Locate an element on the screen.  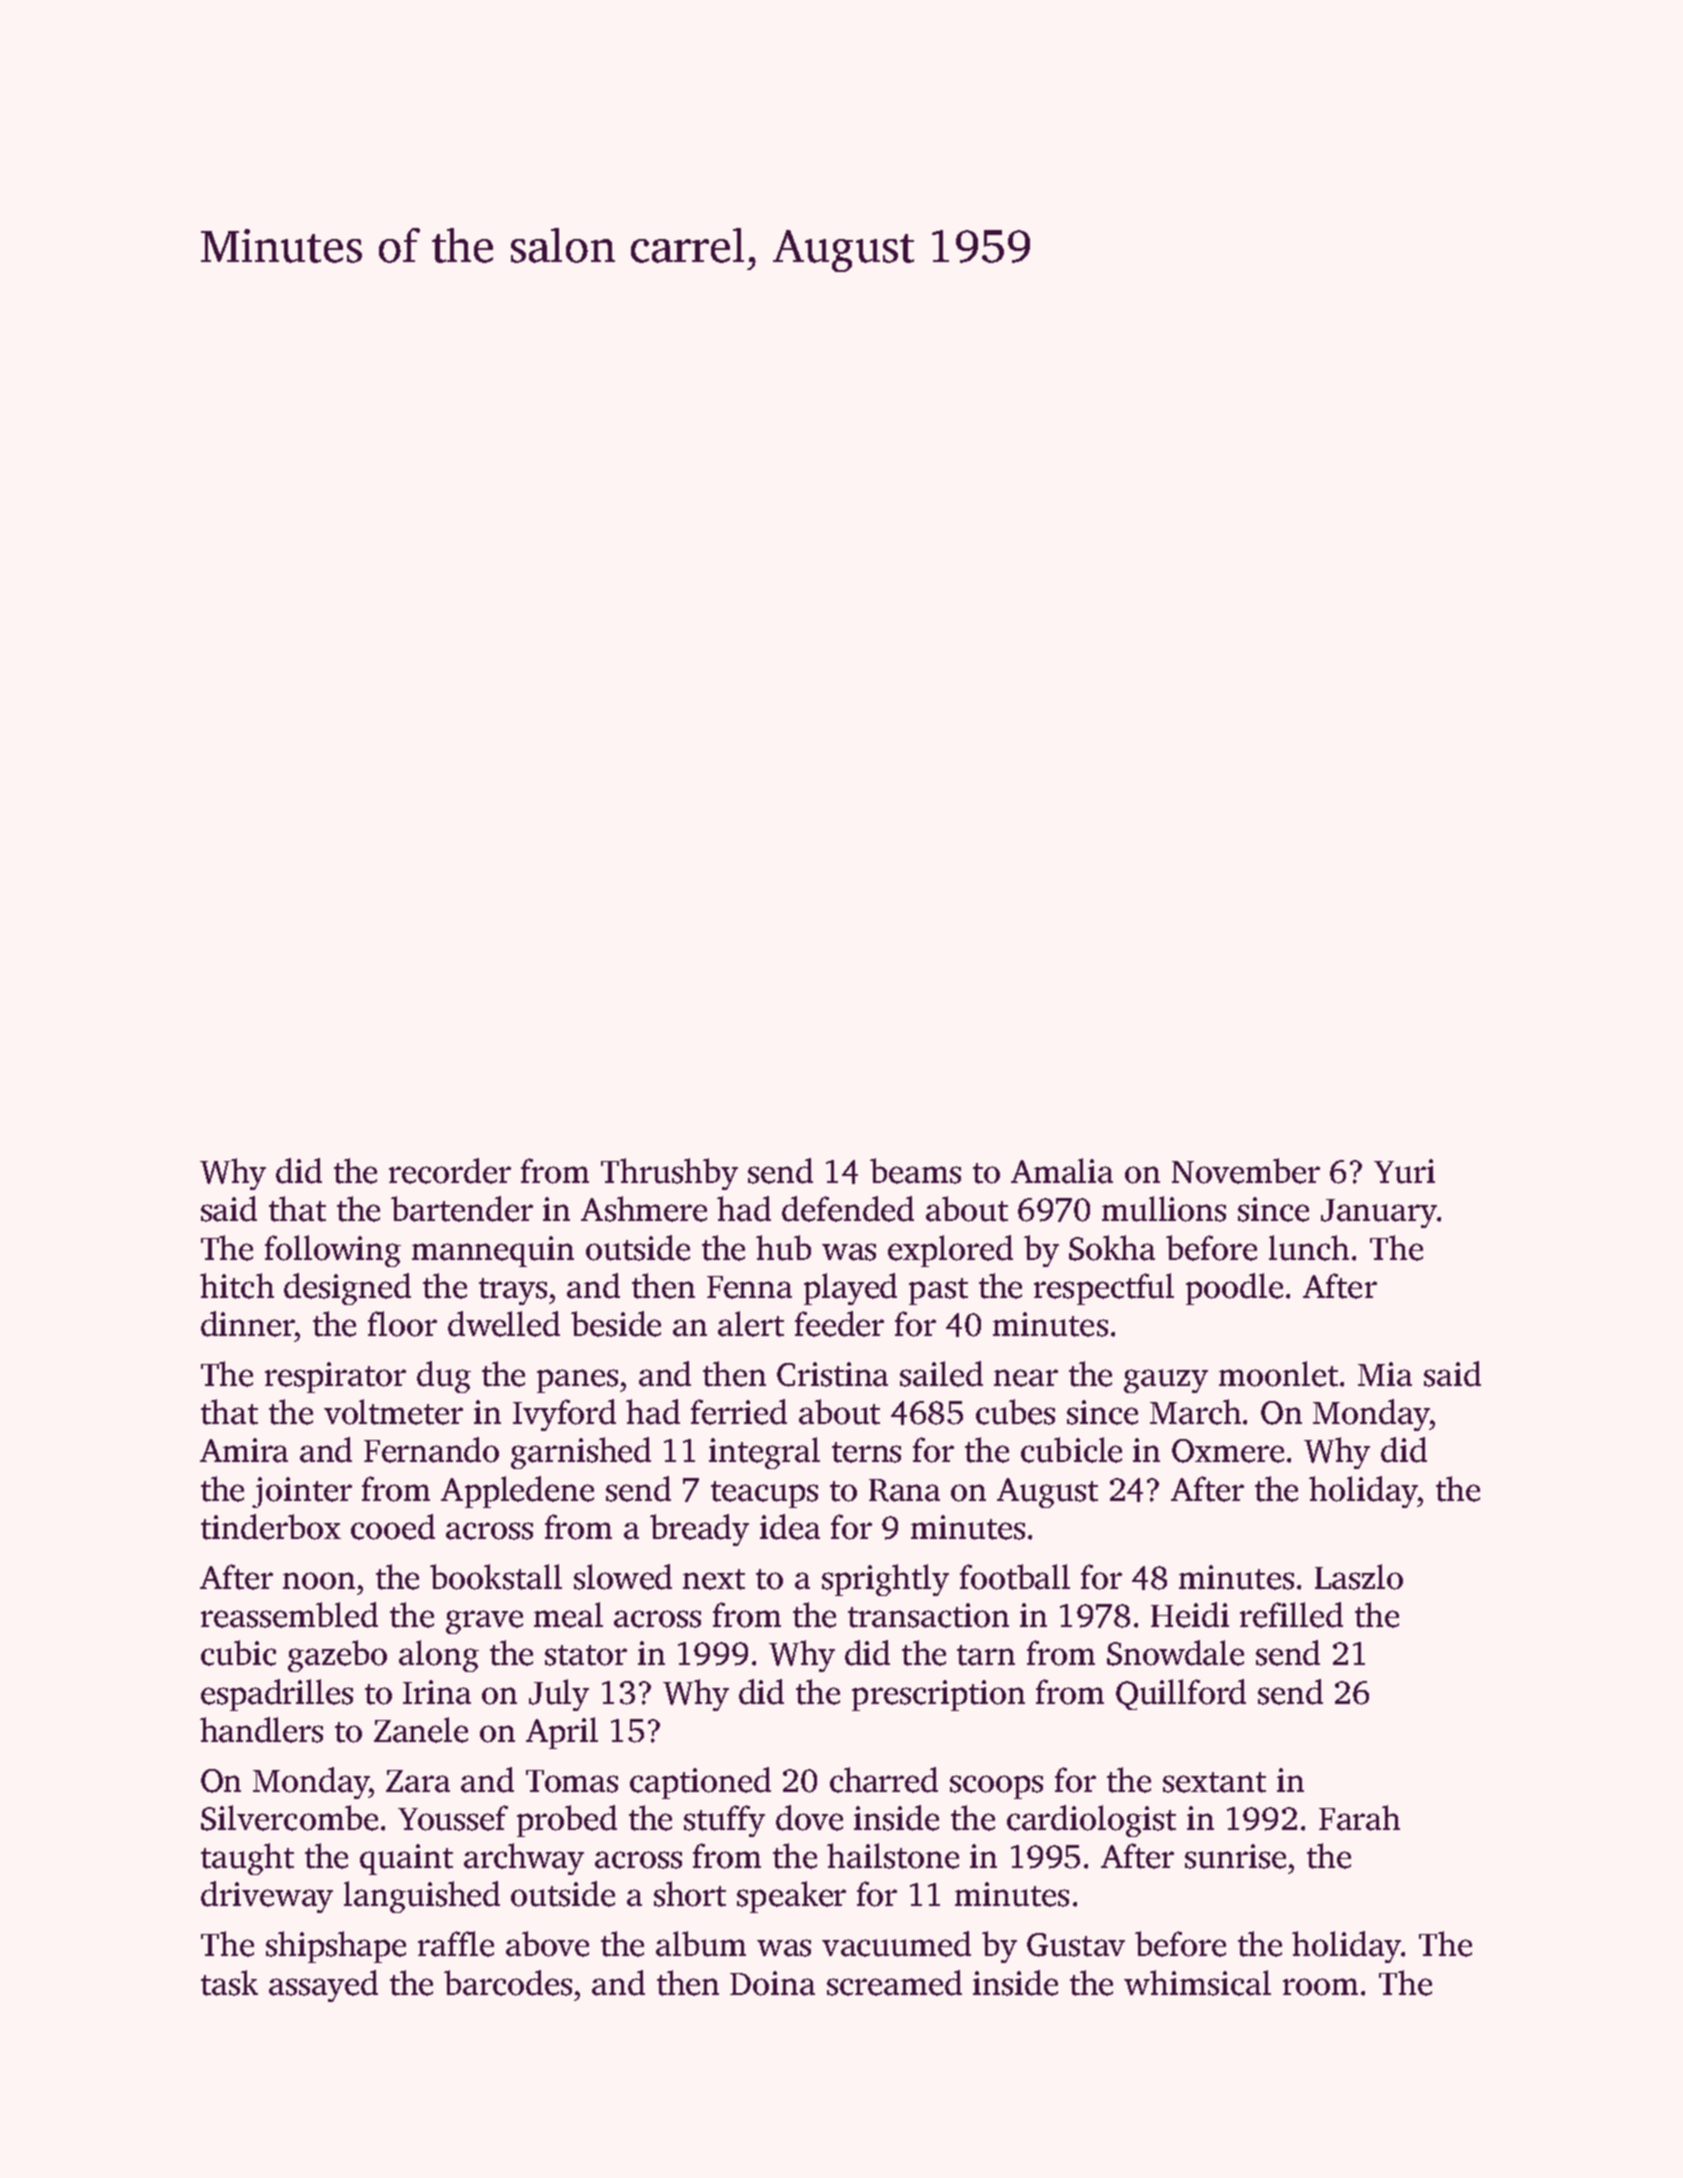
Tomas is located at coordinates (572, 1781).
